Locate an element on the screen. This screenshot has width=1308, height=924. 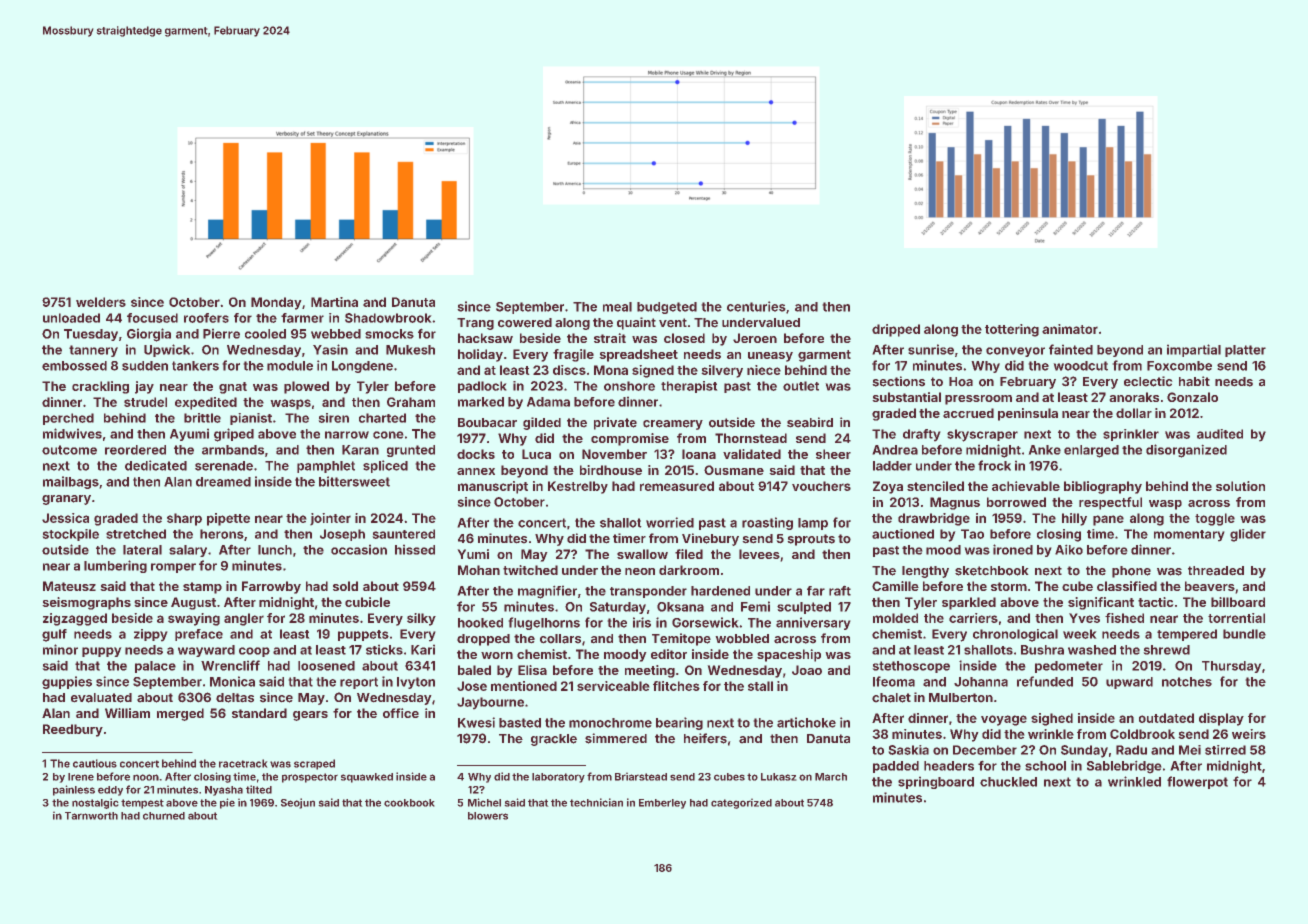
monochrome is located at coordinates (610, 723).
